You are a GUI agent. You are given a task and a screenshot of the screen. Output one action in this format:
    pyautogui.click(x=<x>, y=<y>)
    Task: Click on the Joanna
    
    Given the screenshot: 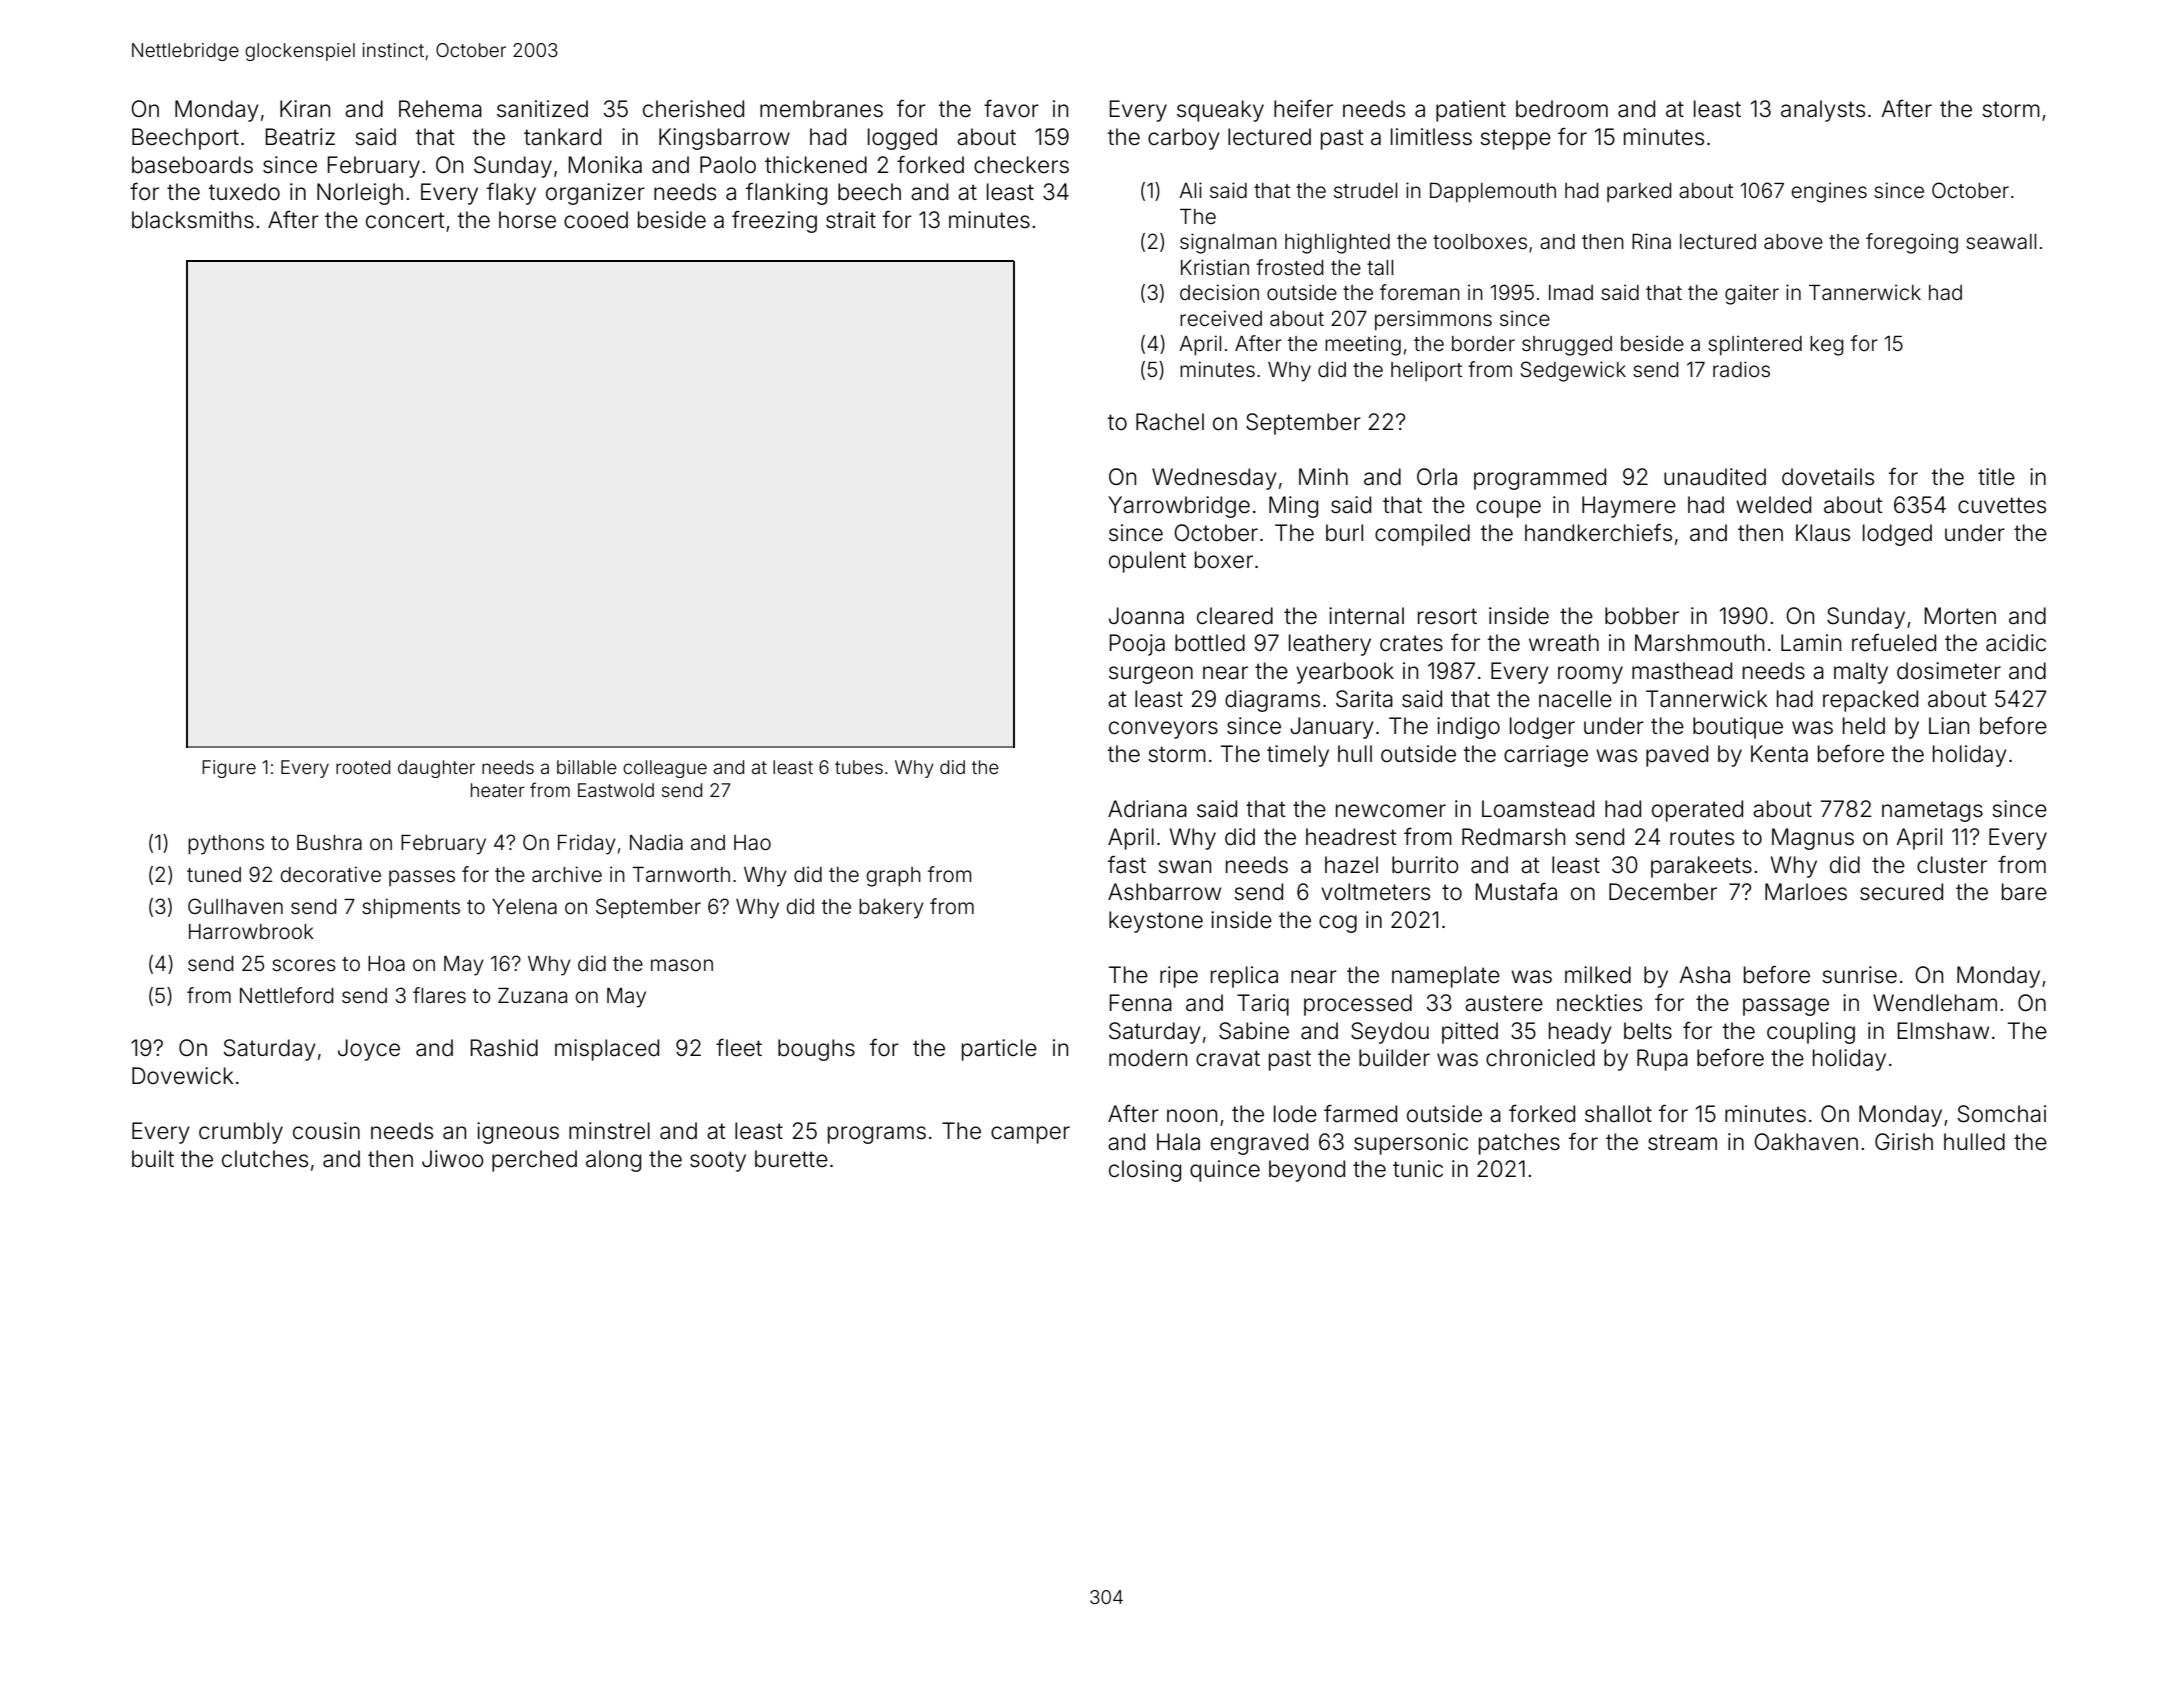 What is the action you would take?
    pyautogui.click(x=1146, y=616)
